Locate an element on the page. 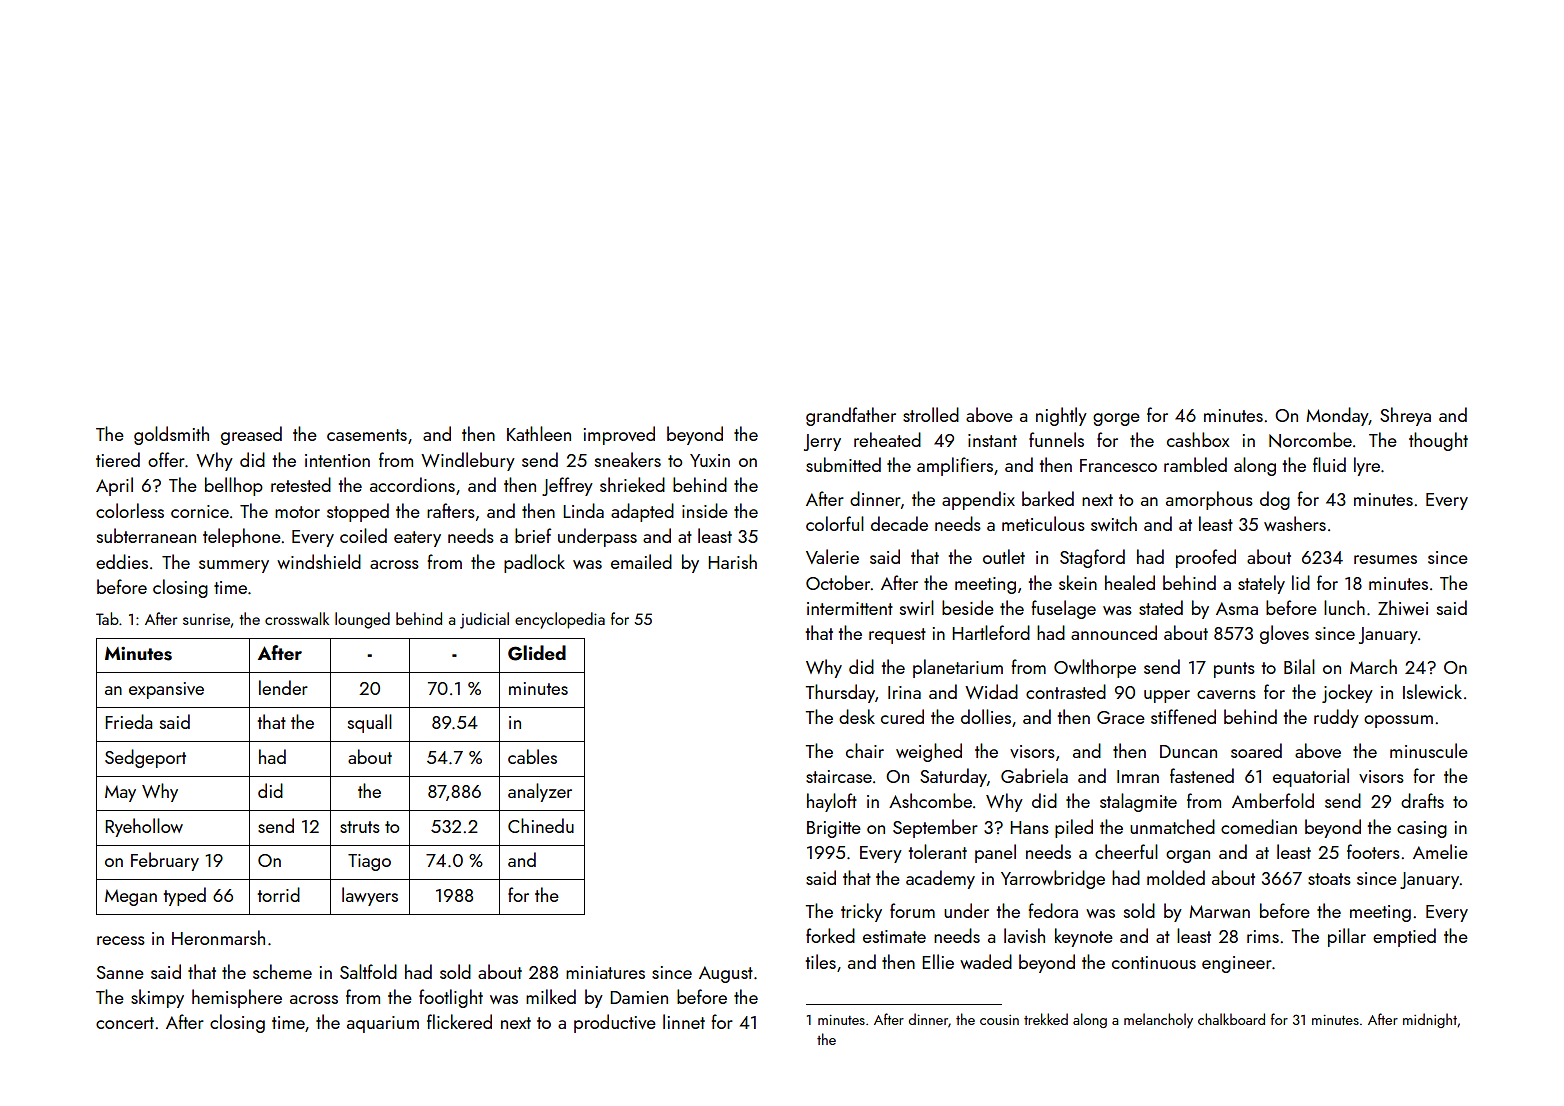  Owlthorpe is located at coordinates (1095, 668).
